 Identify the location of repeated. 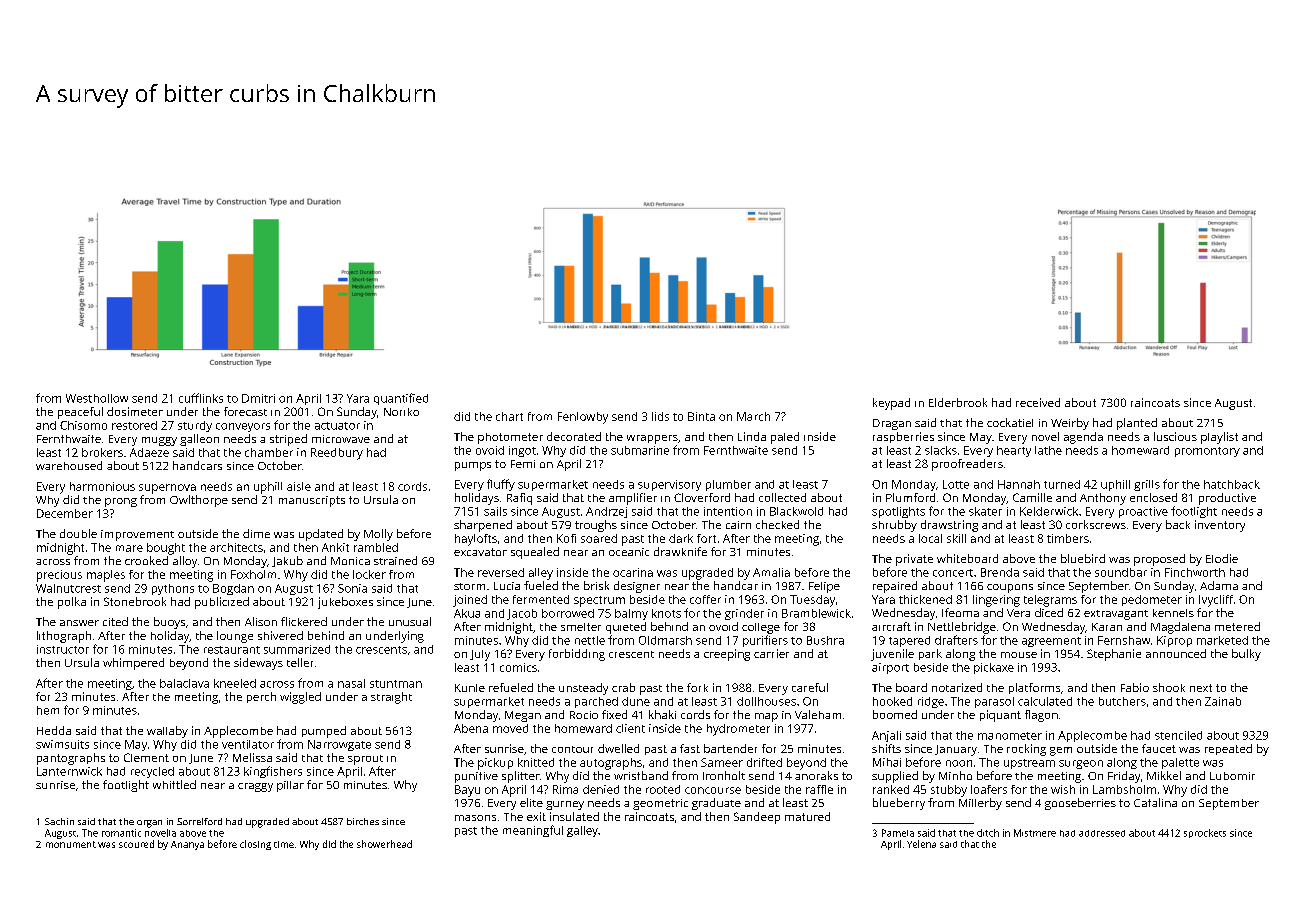
(1228, 749).
